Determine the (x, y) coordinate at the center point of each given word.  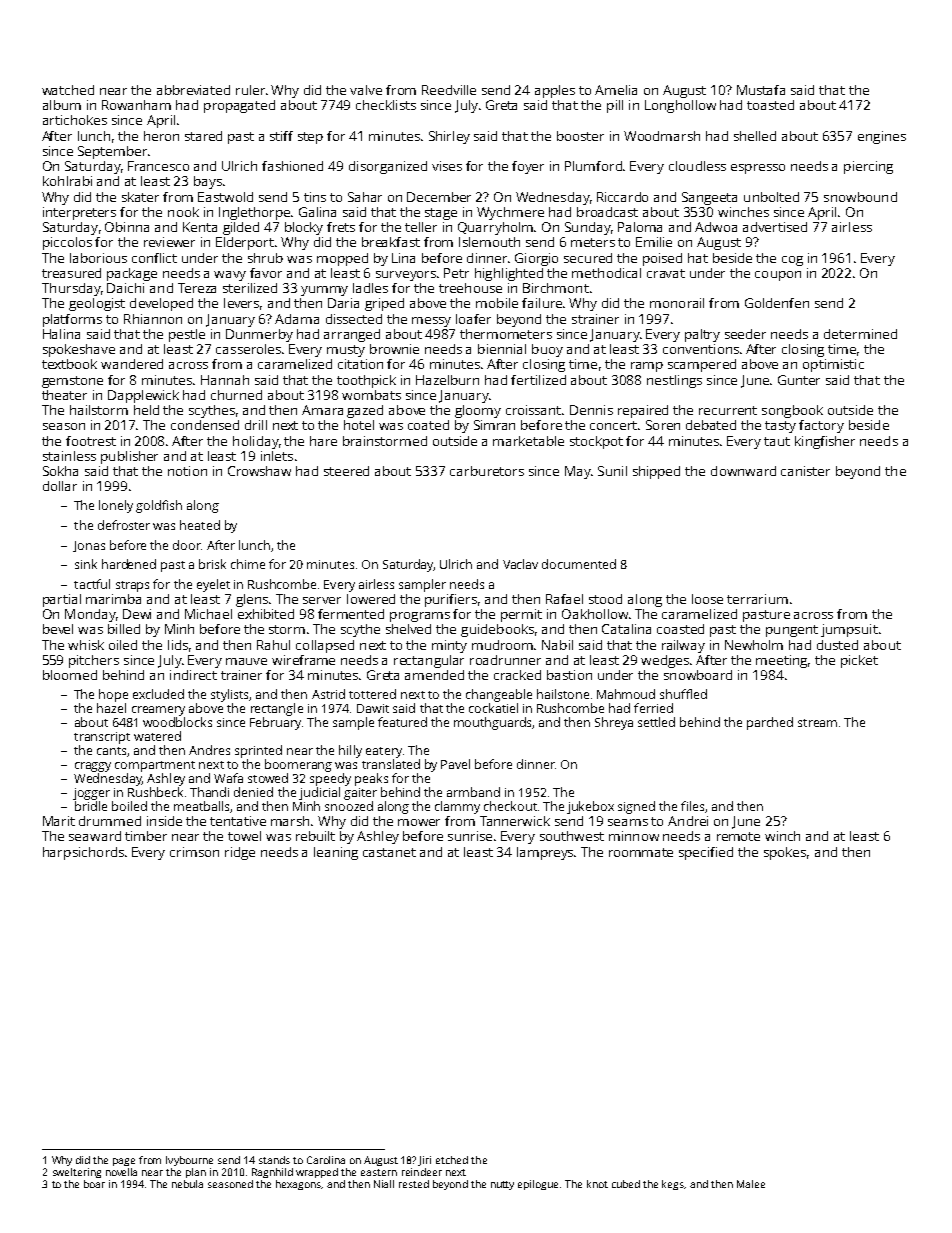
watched (68, 90)
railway (683, 646)
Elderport (245, 243)
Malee (751, 1184)
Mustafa (761, 90)
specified (706, 853)
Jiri (424, 1161)
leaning (336, 853)
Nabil (557, 645)
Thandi (209, 792)
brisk (212, 564)
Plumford (593, 166)
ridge (240, 853)
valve (366, 90)
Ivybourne (189, 1161)
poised (662, 259)
